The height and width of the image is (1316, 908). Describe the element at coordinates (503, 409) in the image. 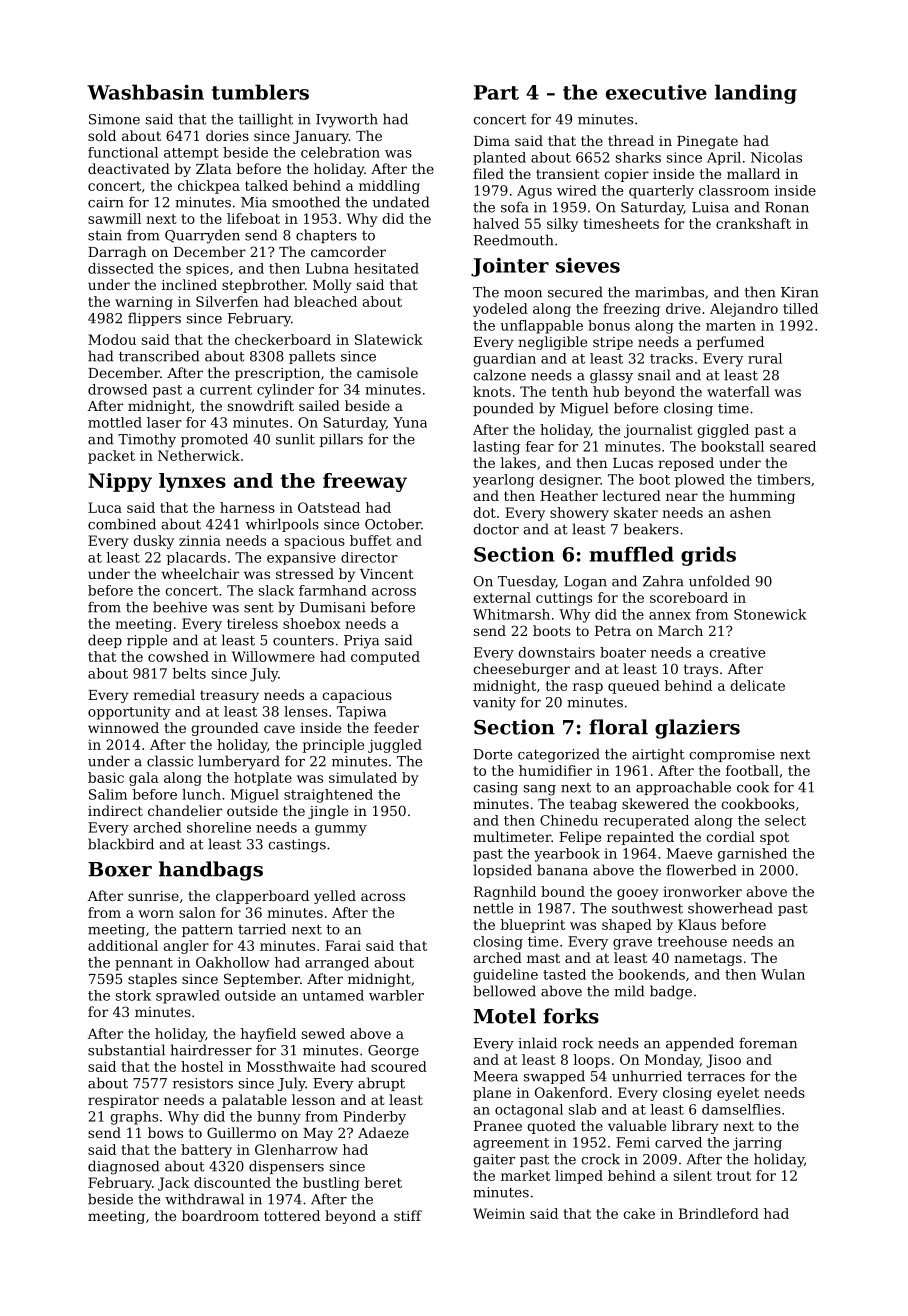

I see `pounded` at that location.
